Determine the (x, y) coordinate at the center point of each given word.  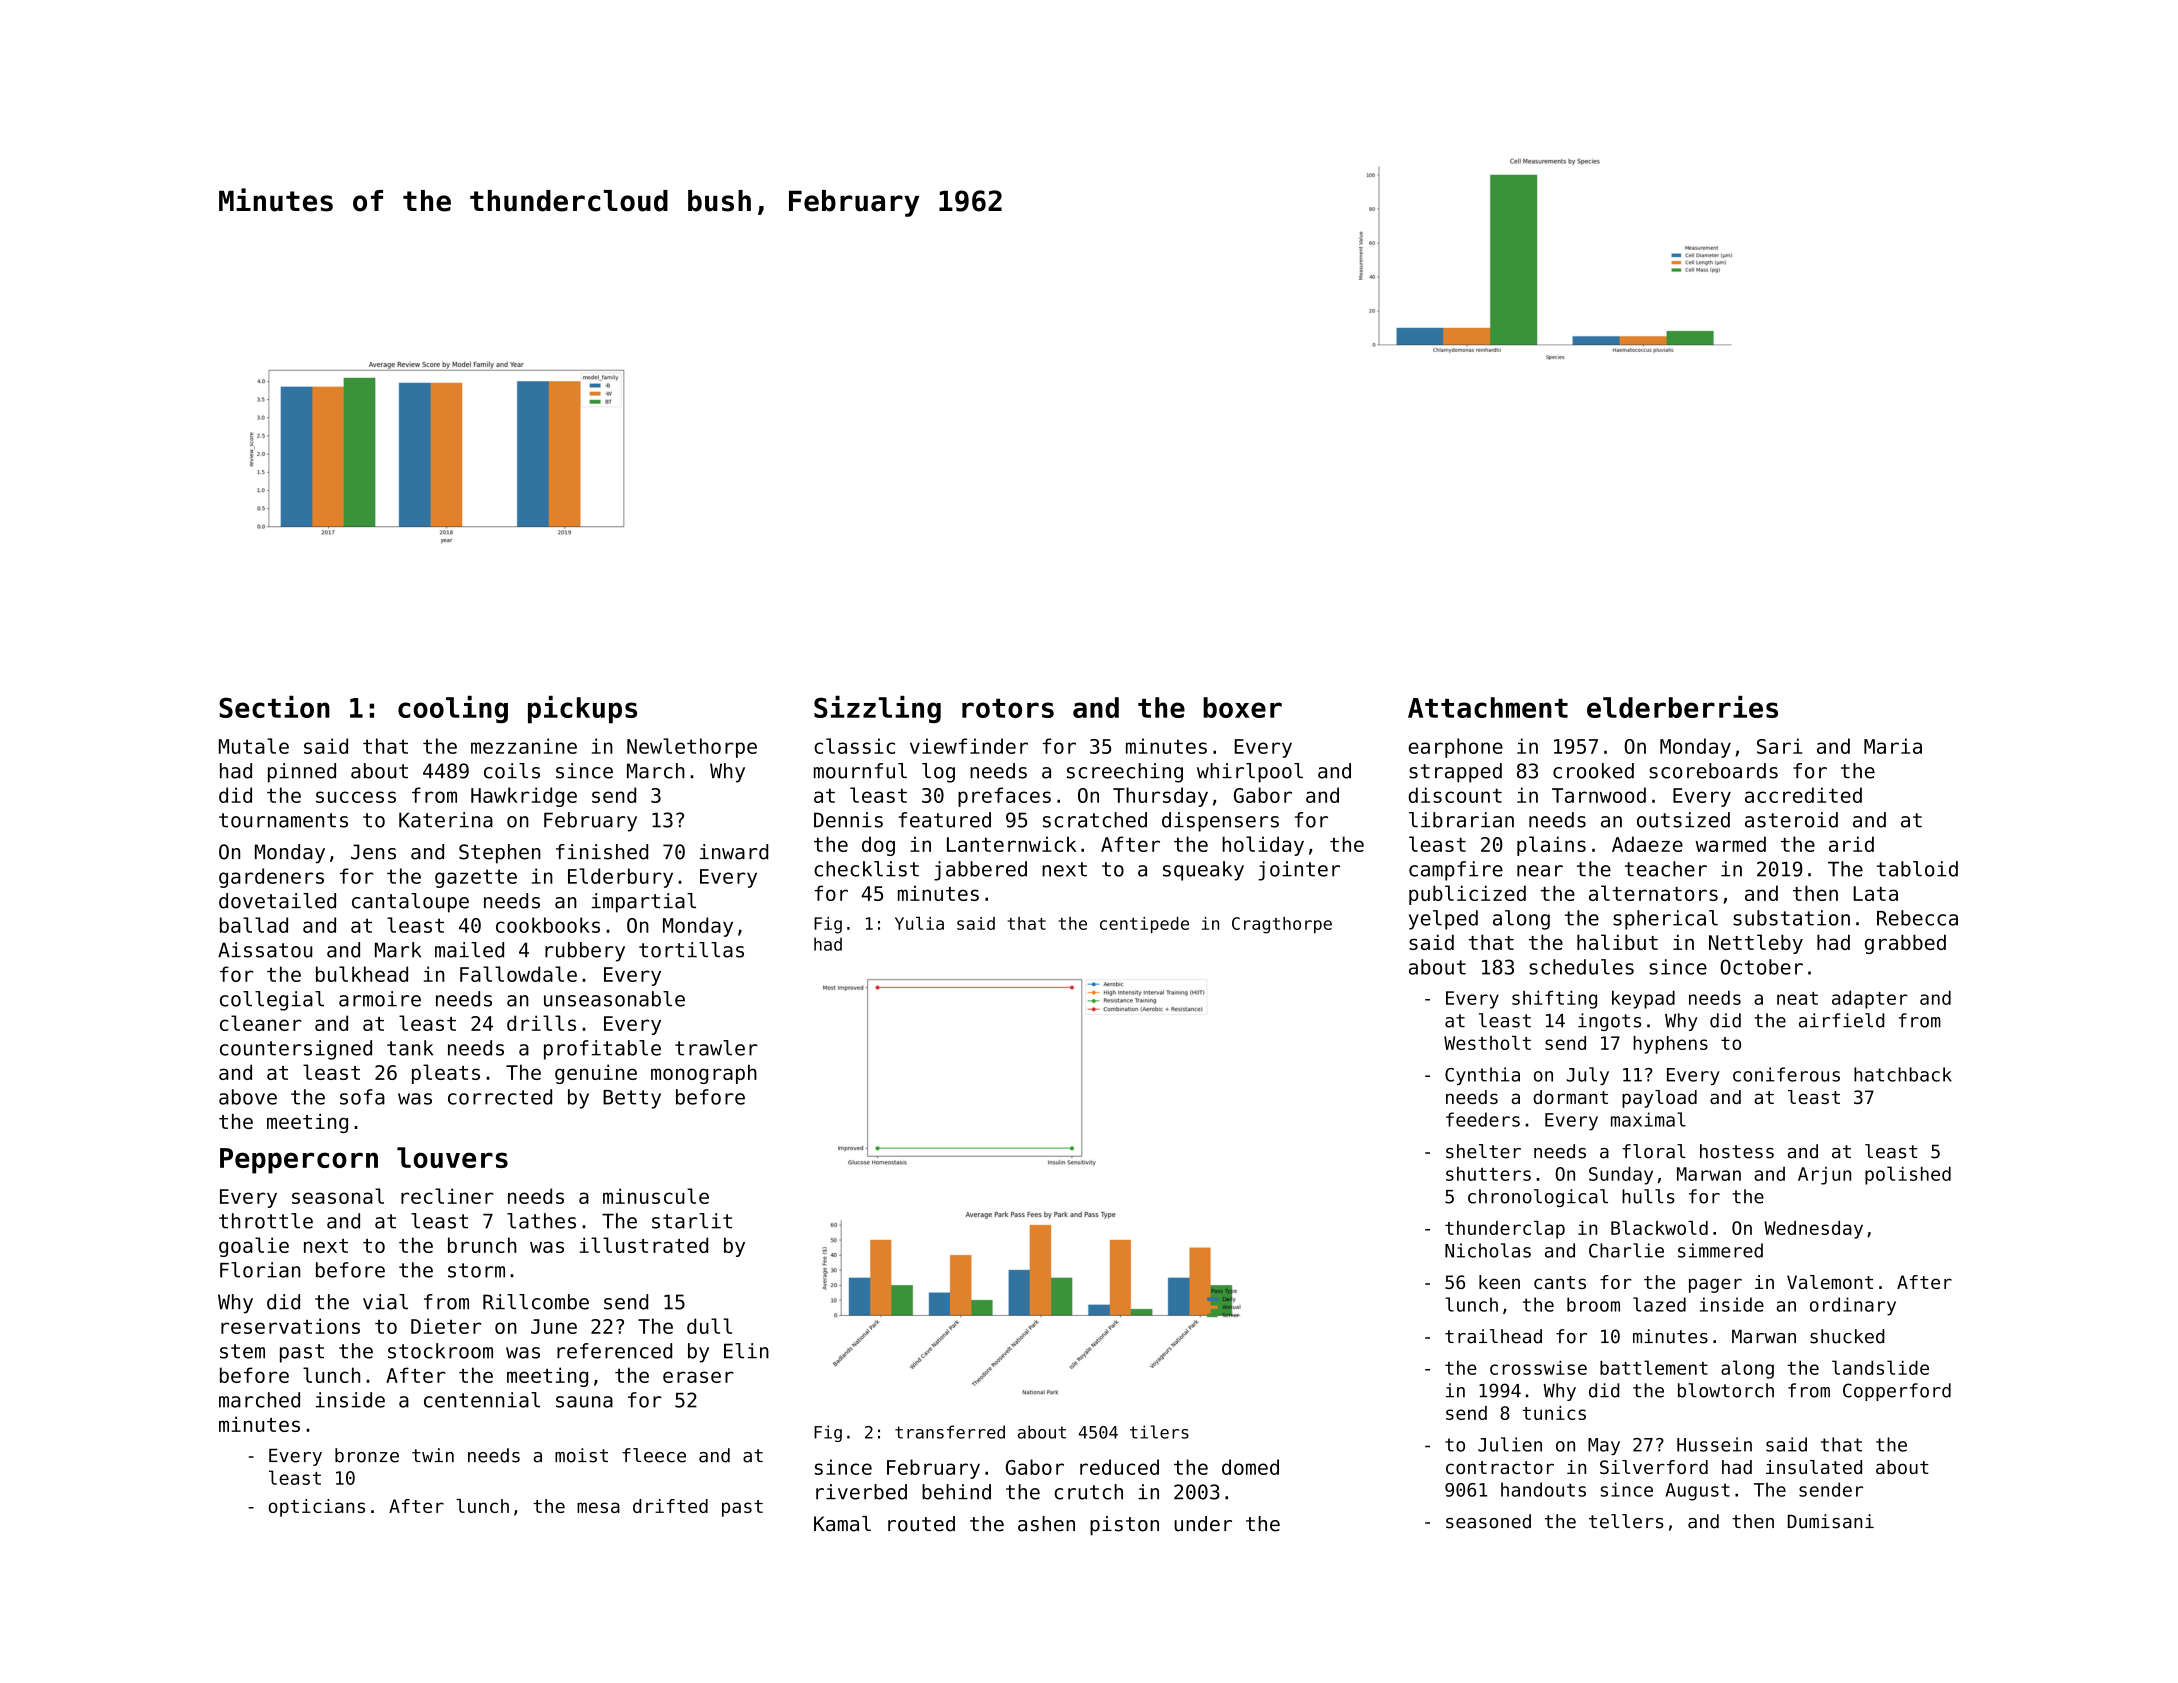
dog (878, 846)
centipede (1144, 925)
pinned (302, 773)
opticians (317, 1508)
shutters (1488, 1173)
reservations (290, 1326)
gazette (476, 878)
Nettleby (1756, 944)
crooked (1593, 771)
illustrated (644, 1245)
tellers (1626, 1521)
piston (1124, 1526)
